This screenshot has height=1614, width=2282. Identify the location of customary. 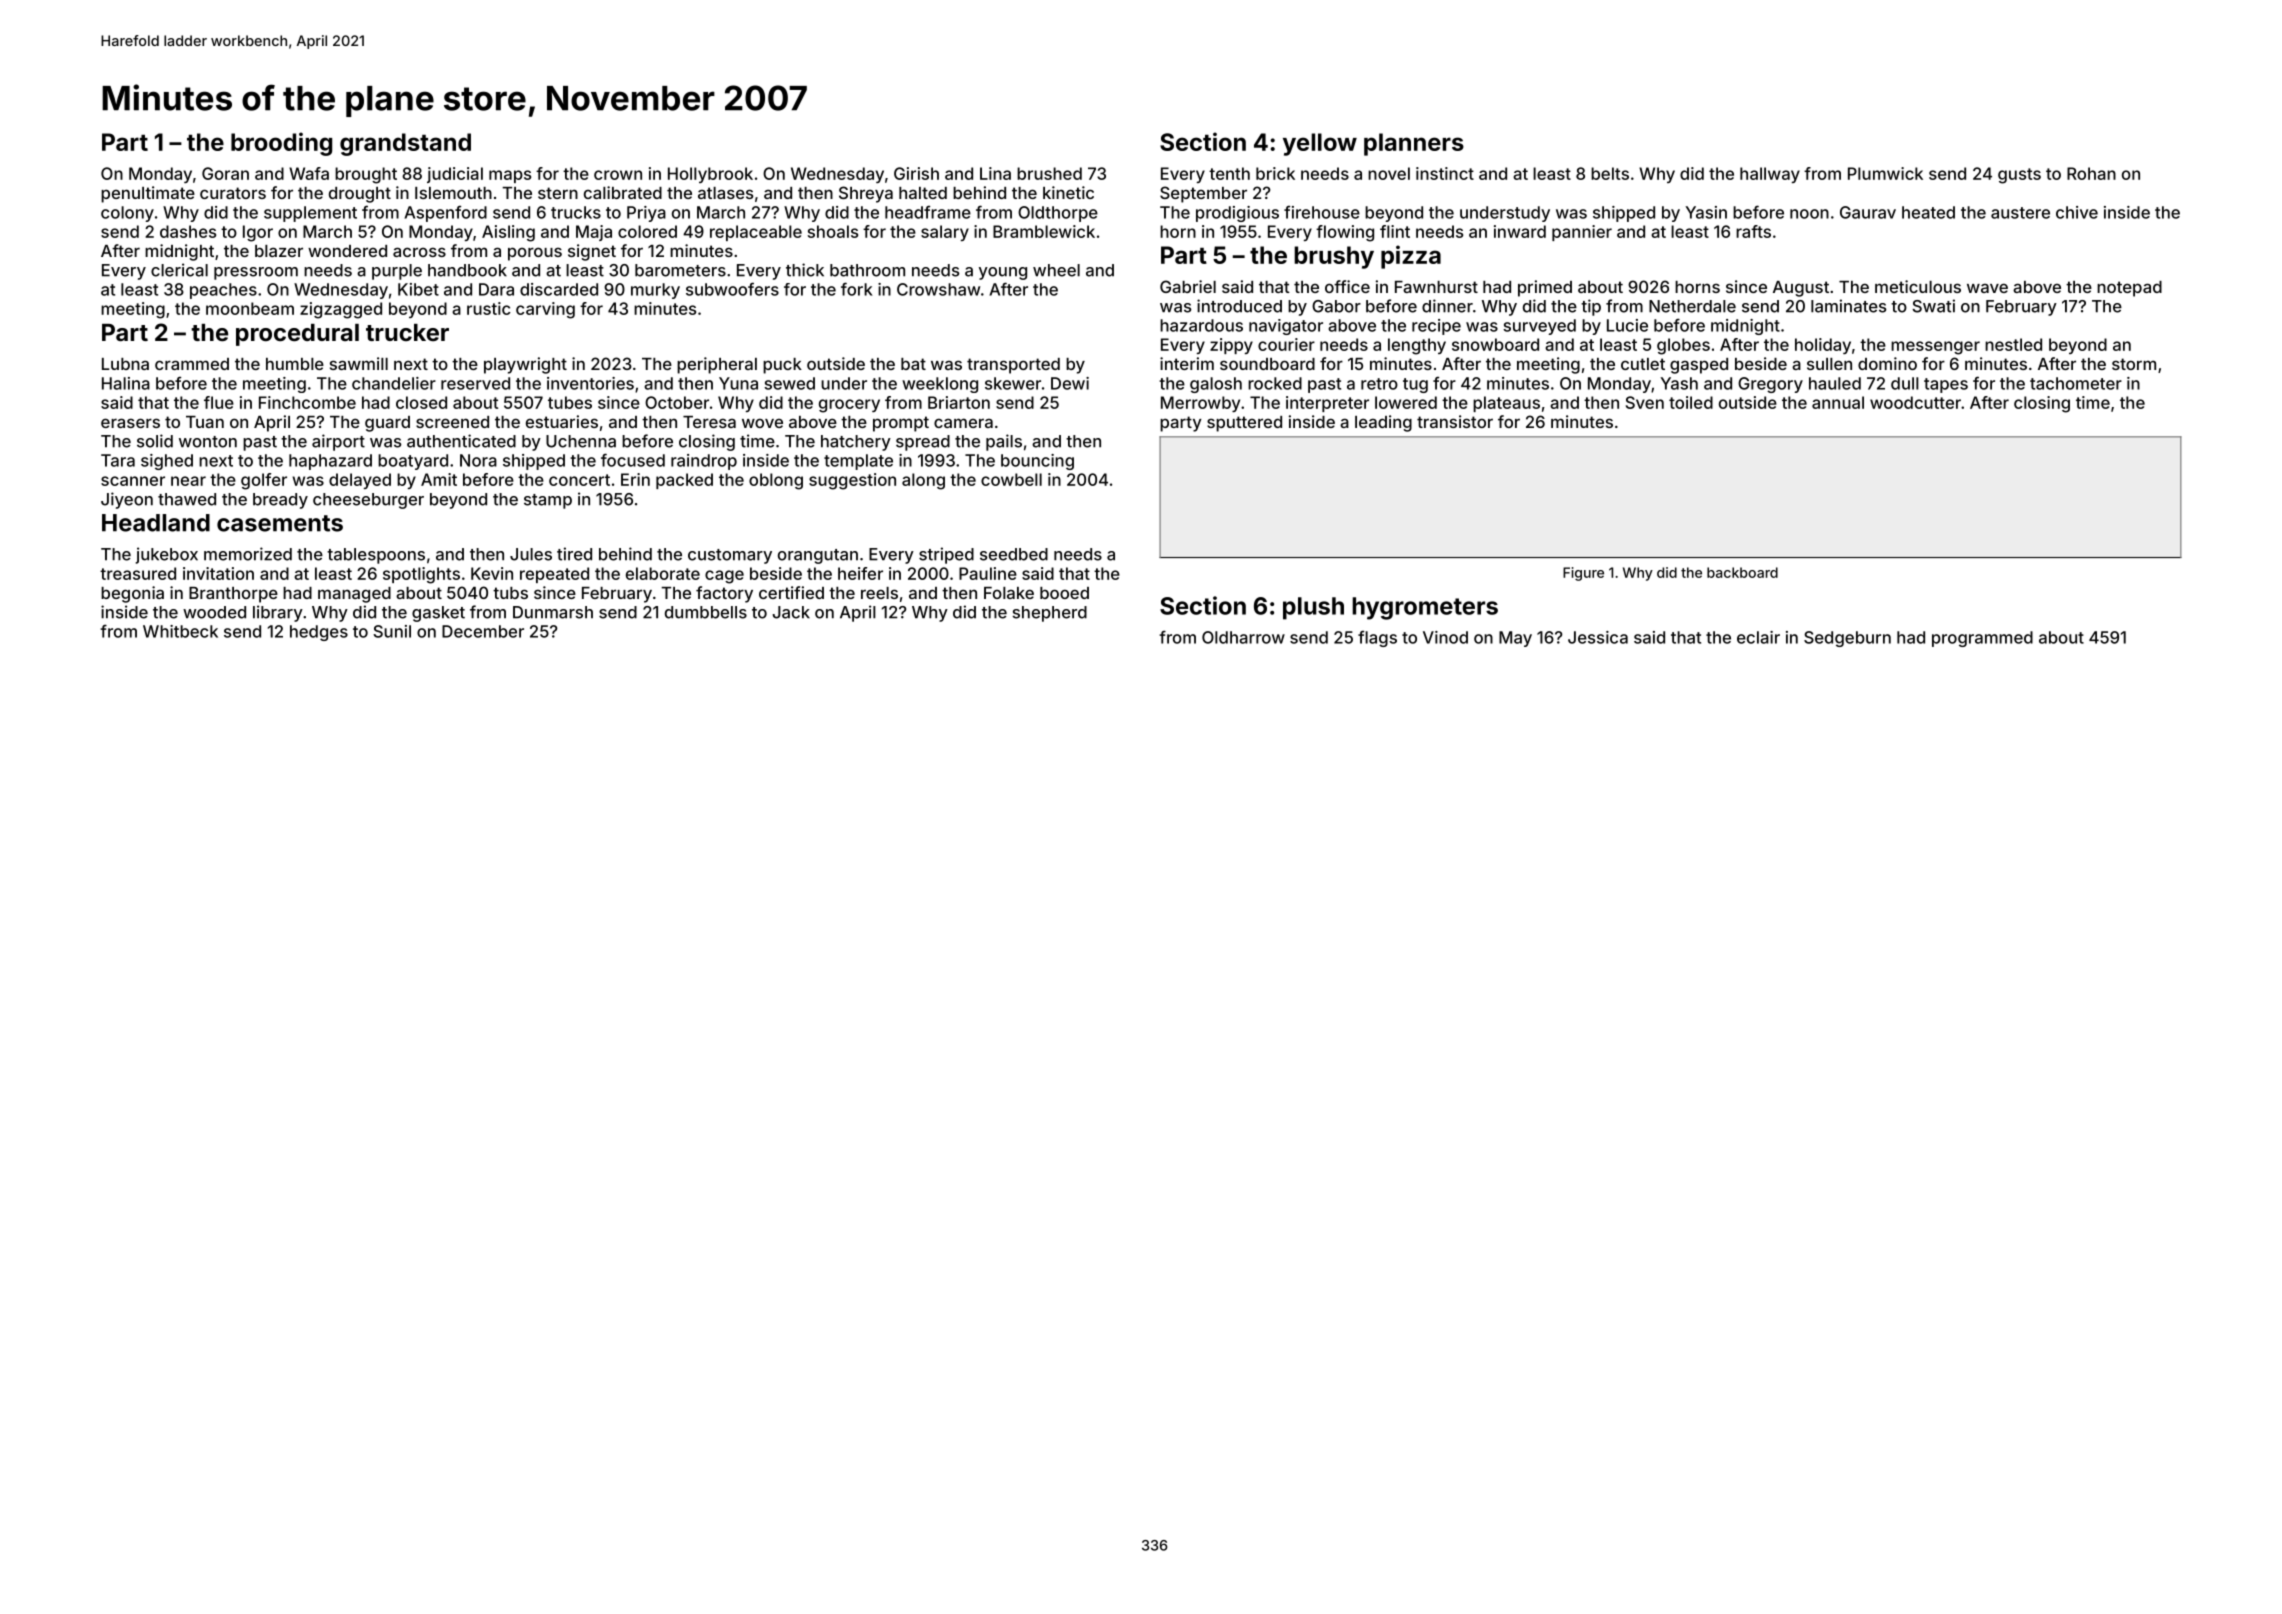
(730, 556).
